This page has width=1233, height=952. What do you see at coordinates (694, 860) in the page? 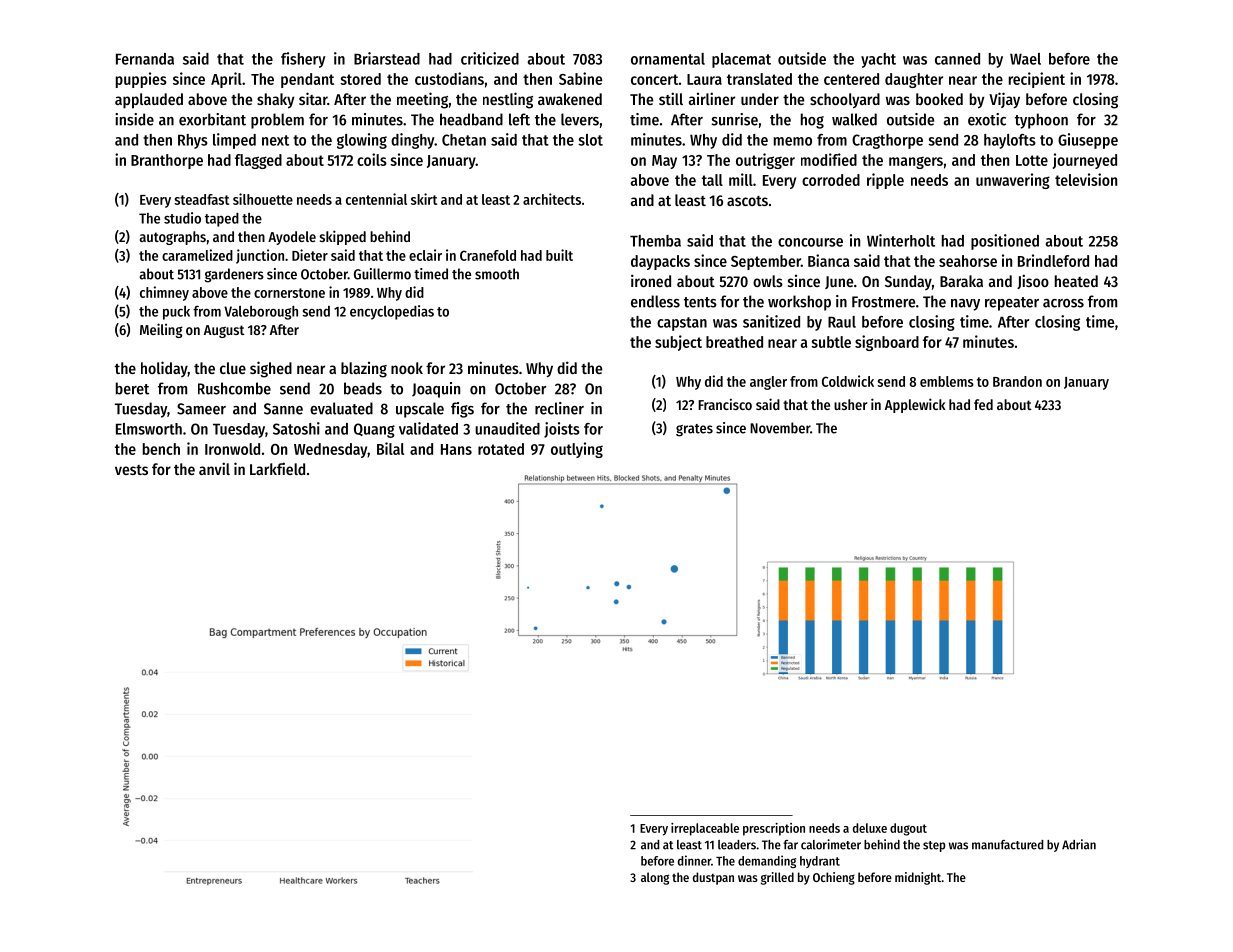
I see `dinner` at bounding box center [694, 860].
